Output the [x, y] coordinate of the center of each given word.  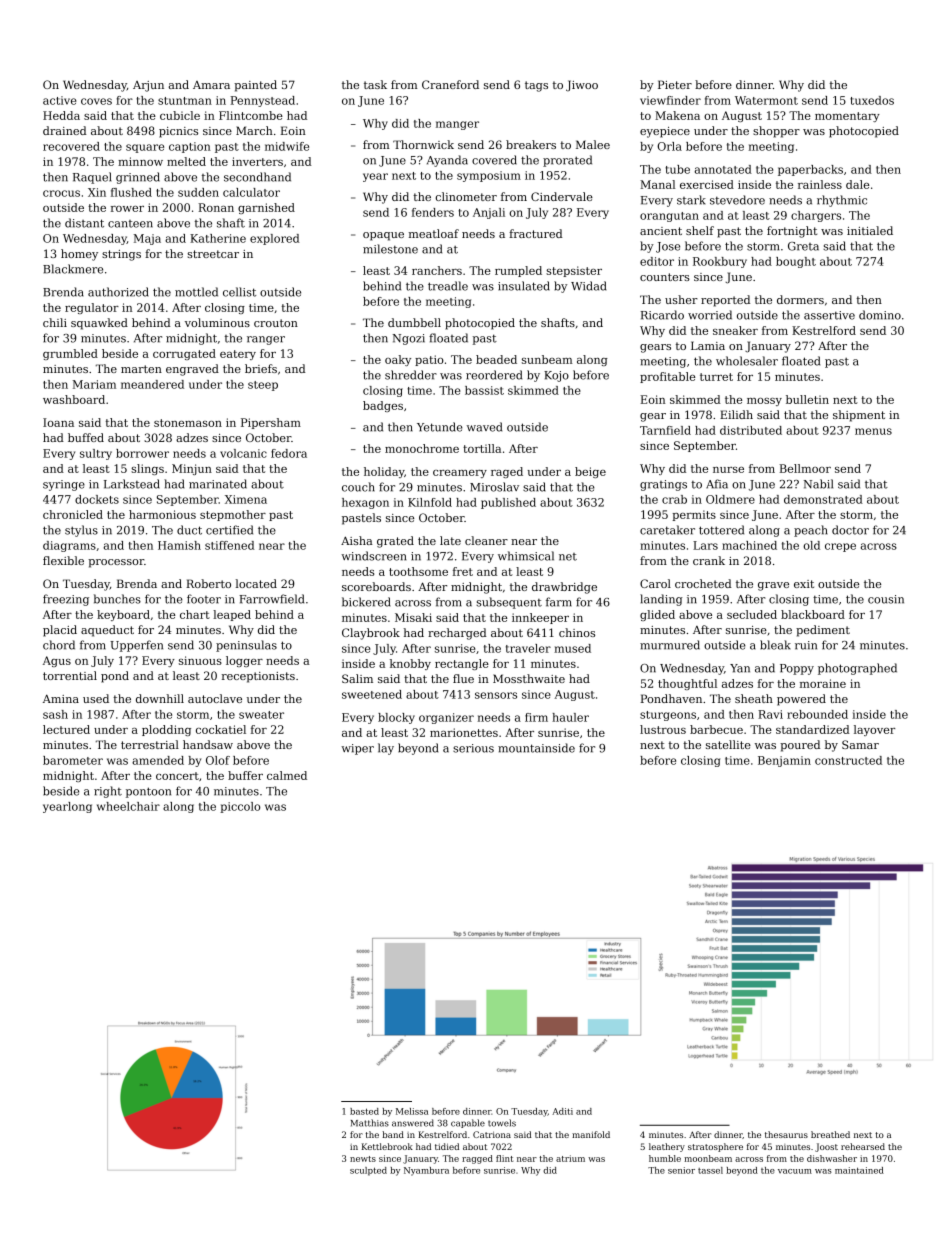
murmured [670, 645]
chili [55, 322]
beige [590, 472]
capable [468, 1123]
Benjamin [784, 761]
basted [364, 1111]
